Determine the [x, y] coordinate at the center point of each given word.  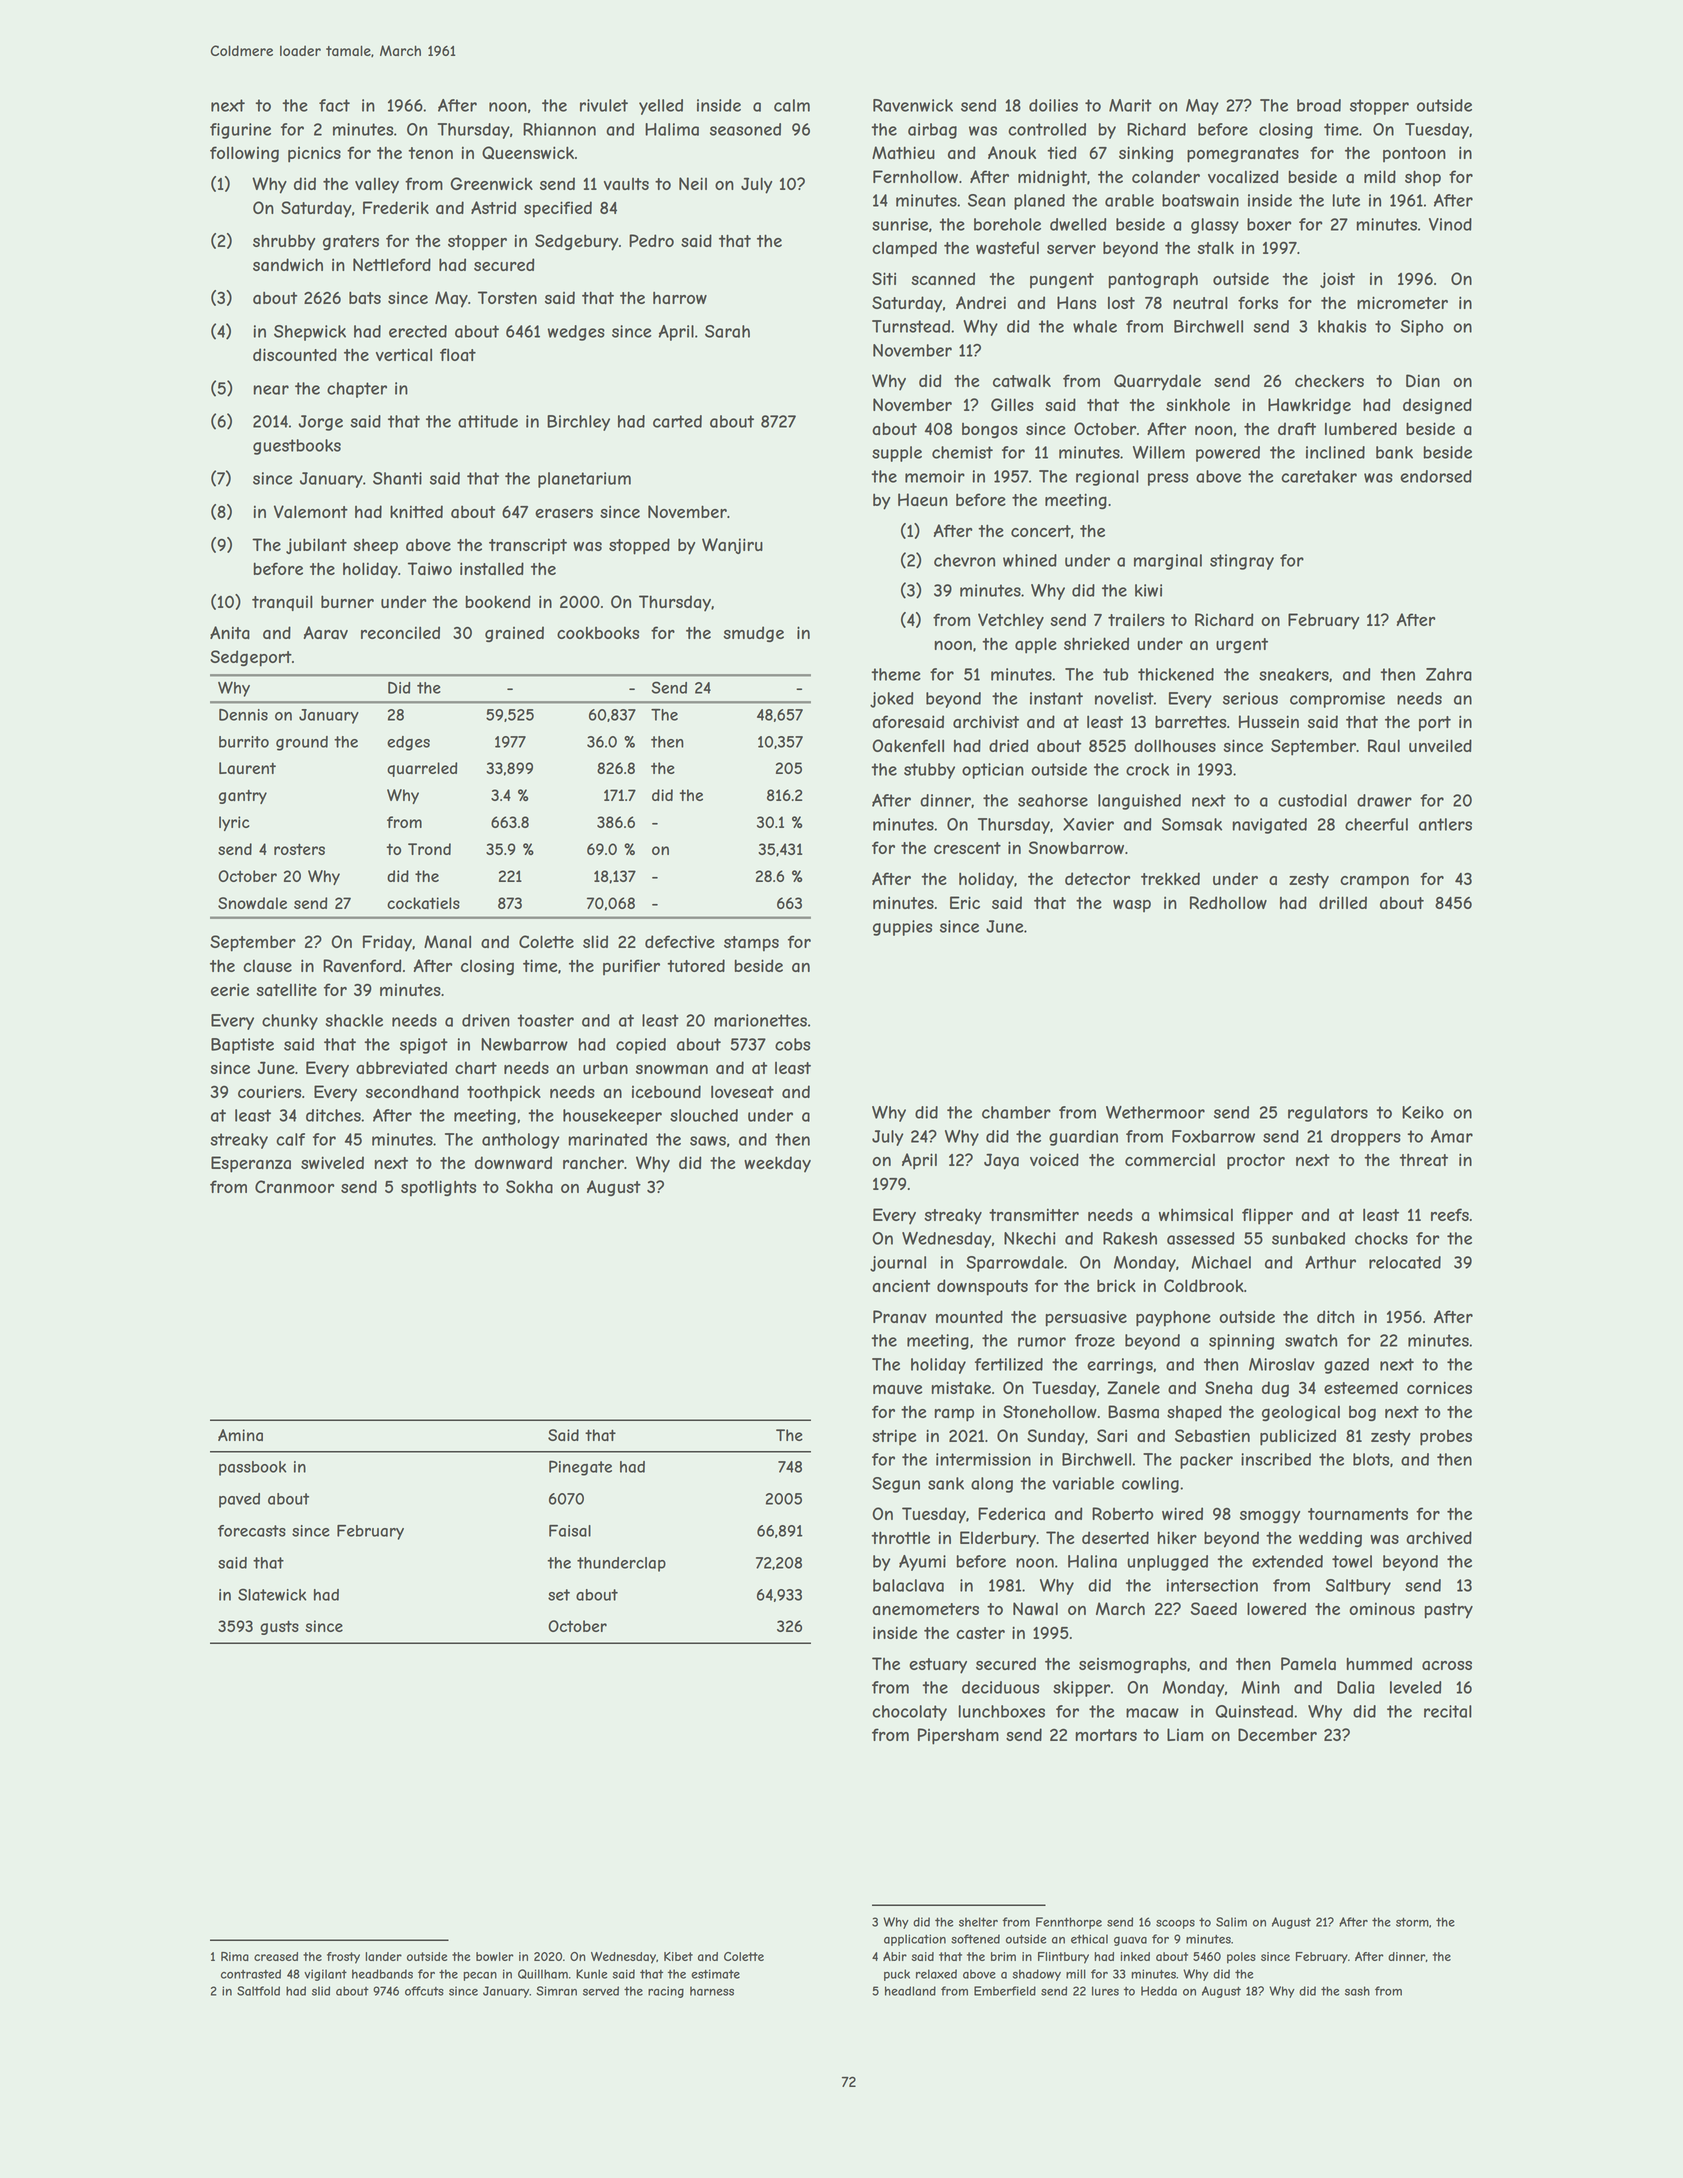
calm [792, 105]
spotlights [438, 1188]
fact [334, 105]
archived [1439, 1537]
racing [666, 1992]
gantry [243, 796]
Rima [235, 1956]
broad [1319, 105]
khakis [1342, 326]
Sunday [1056, 1437]
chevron [964, 560]
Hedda [1159, 1991]
